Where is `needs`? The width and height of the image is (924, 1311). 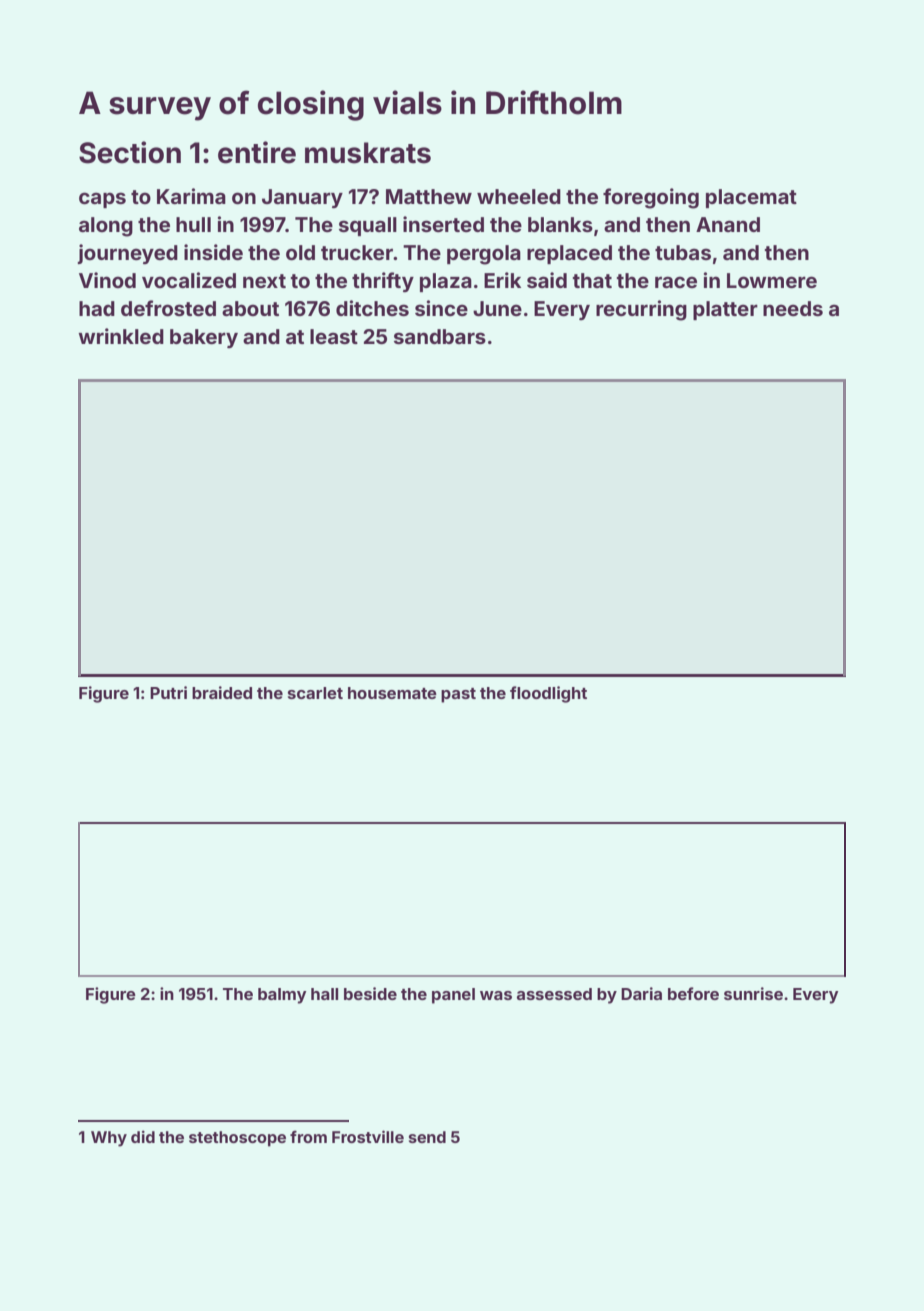 needs is located at coordinates (793, 308).
